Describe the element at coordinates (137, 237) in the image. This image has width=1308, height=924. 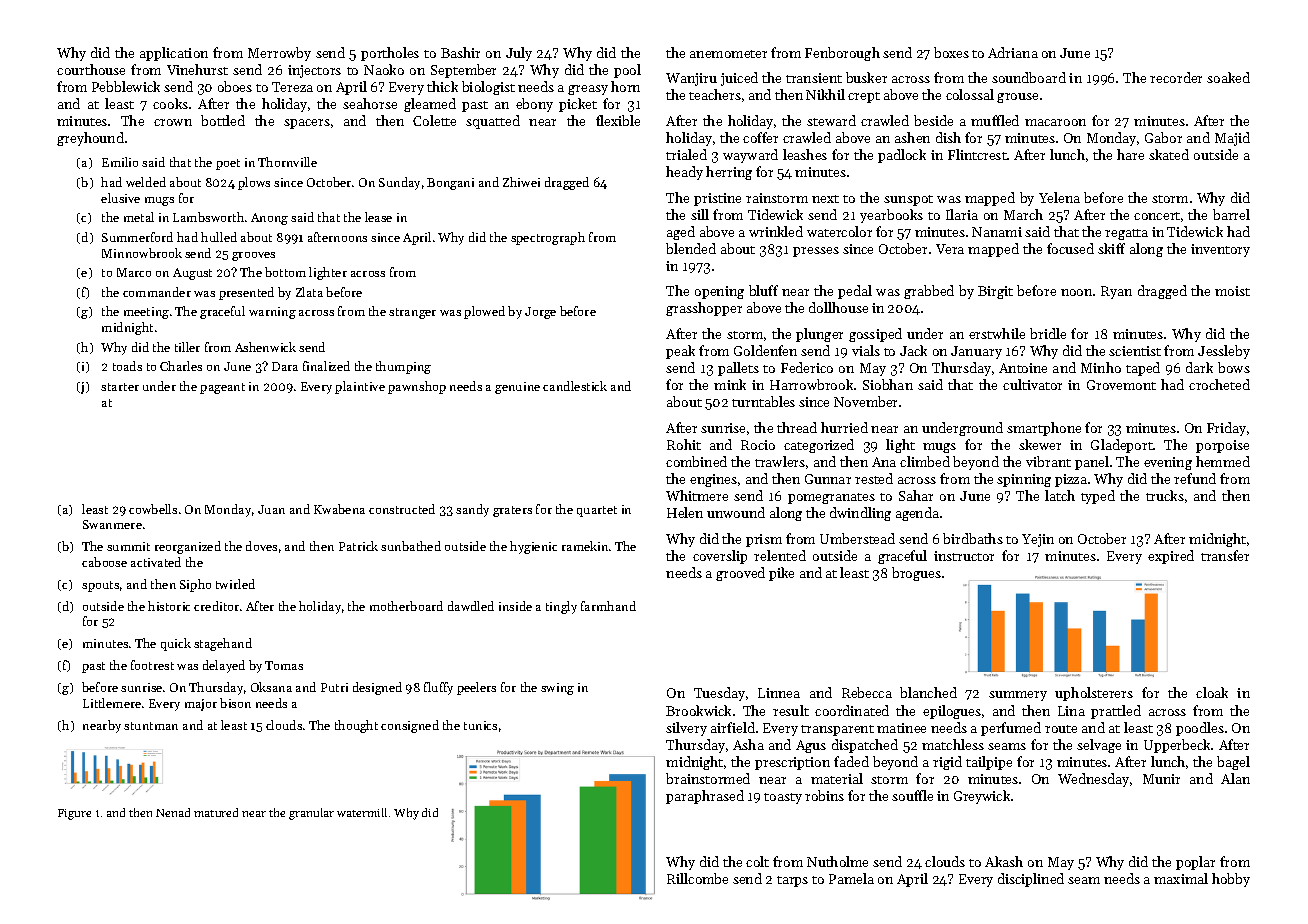
I see `Summerford` at that location.
